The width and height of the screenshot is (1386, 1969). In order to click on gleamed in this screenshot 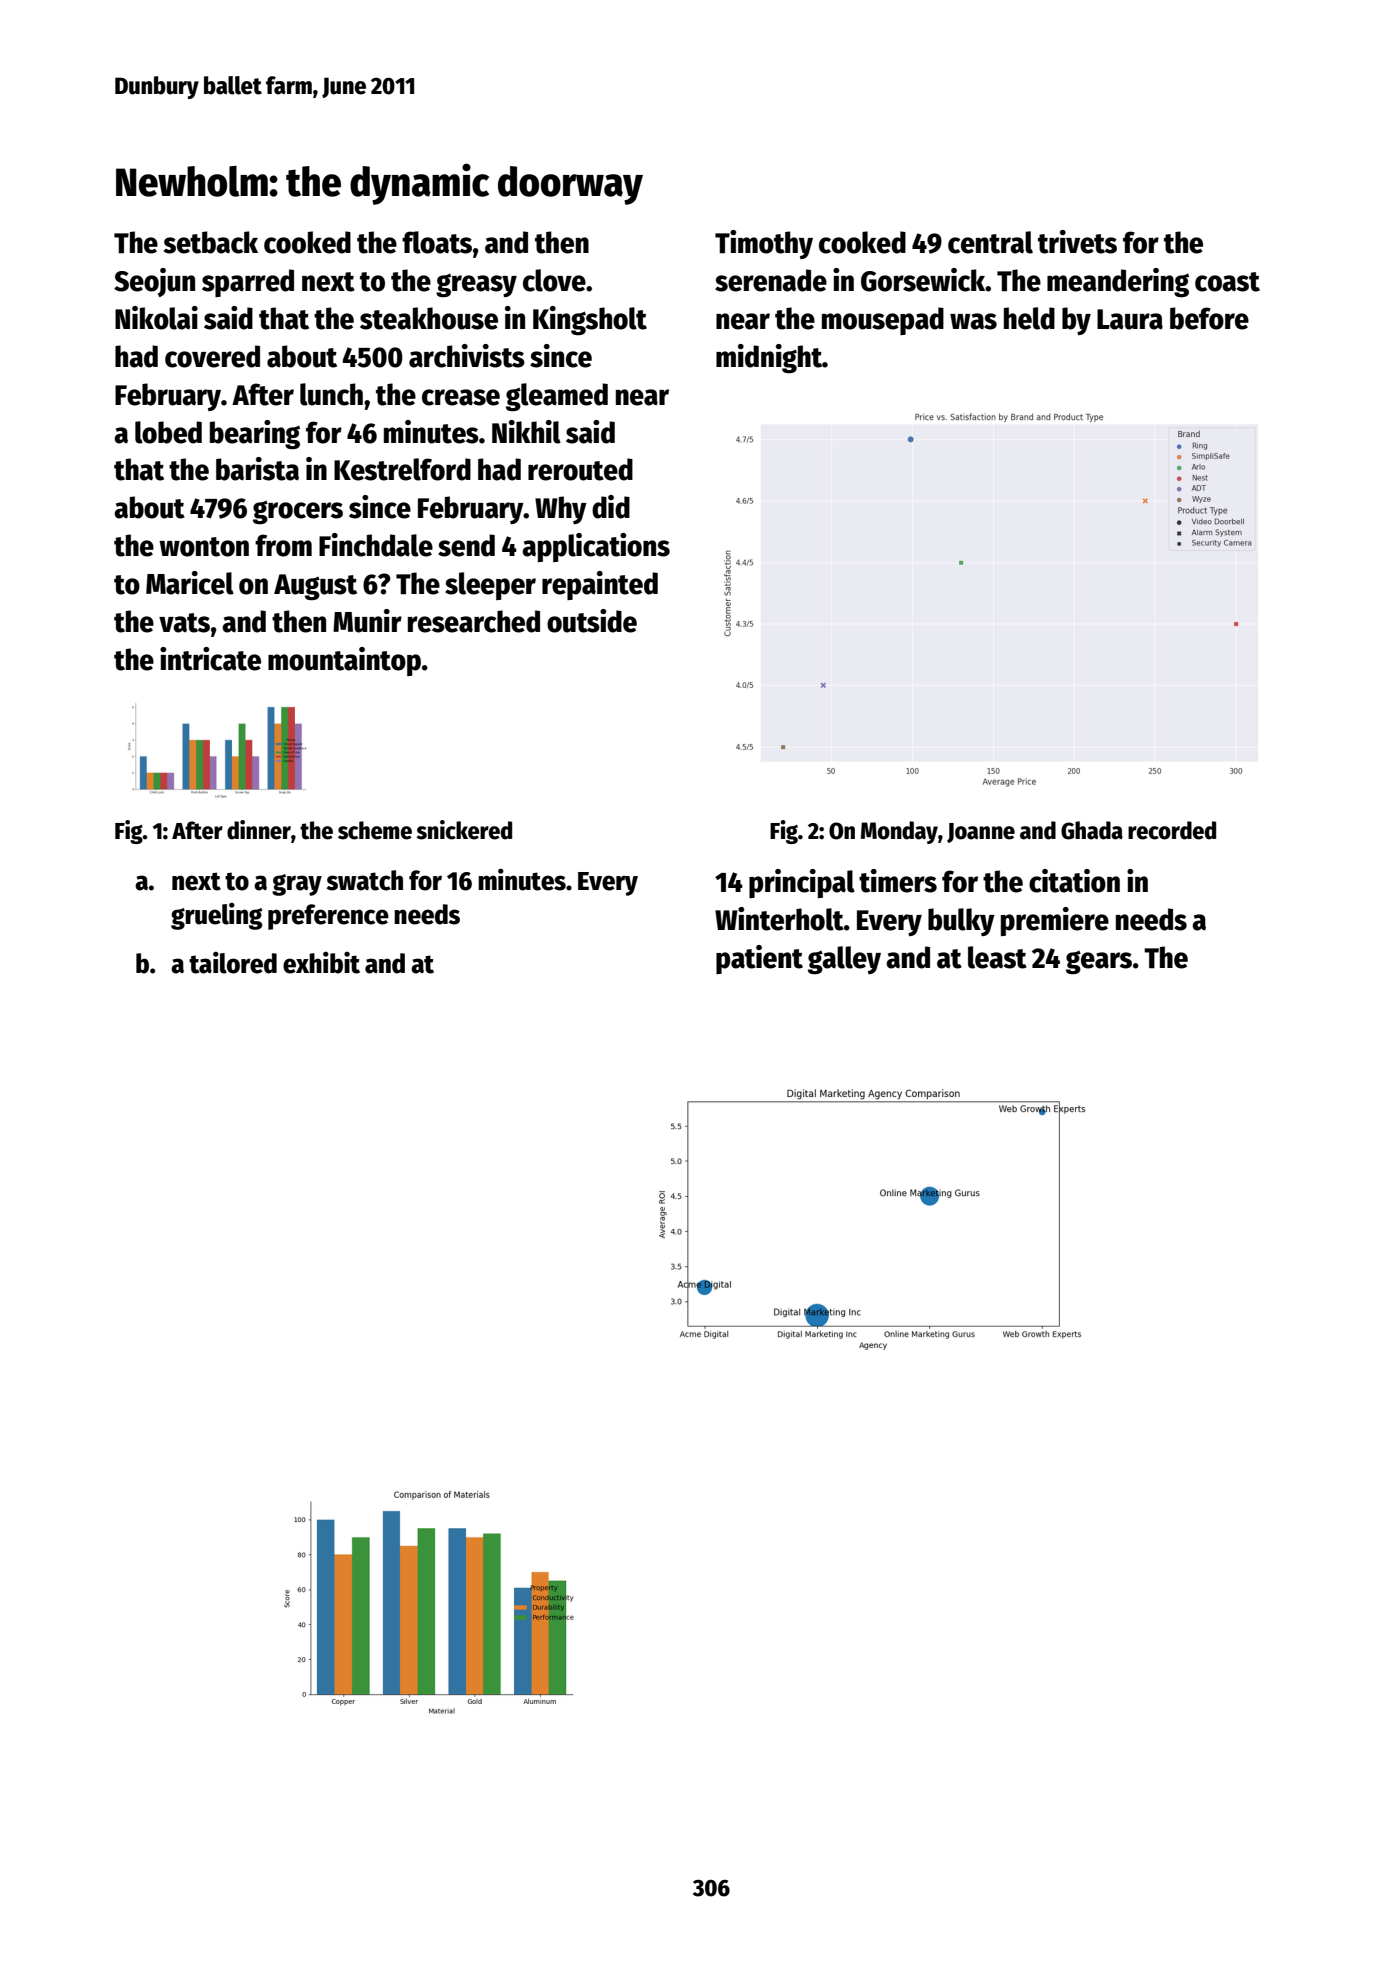, I will do `click(557, 397)`.
